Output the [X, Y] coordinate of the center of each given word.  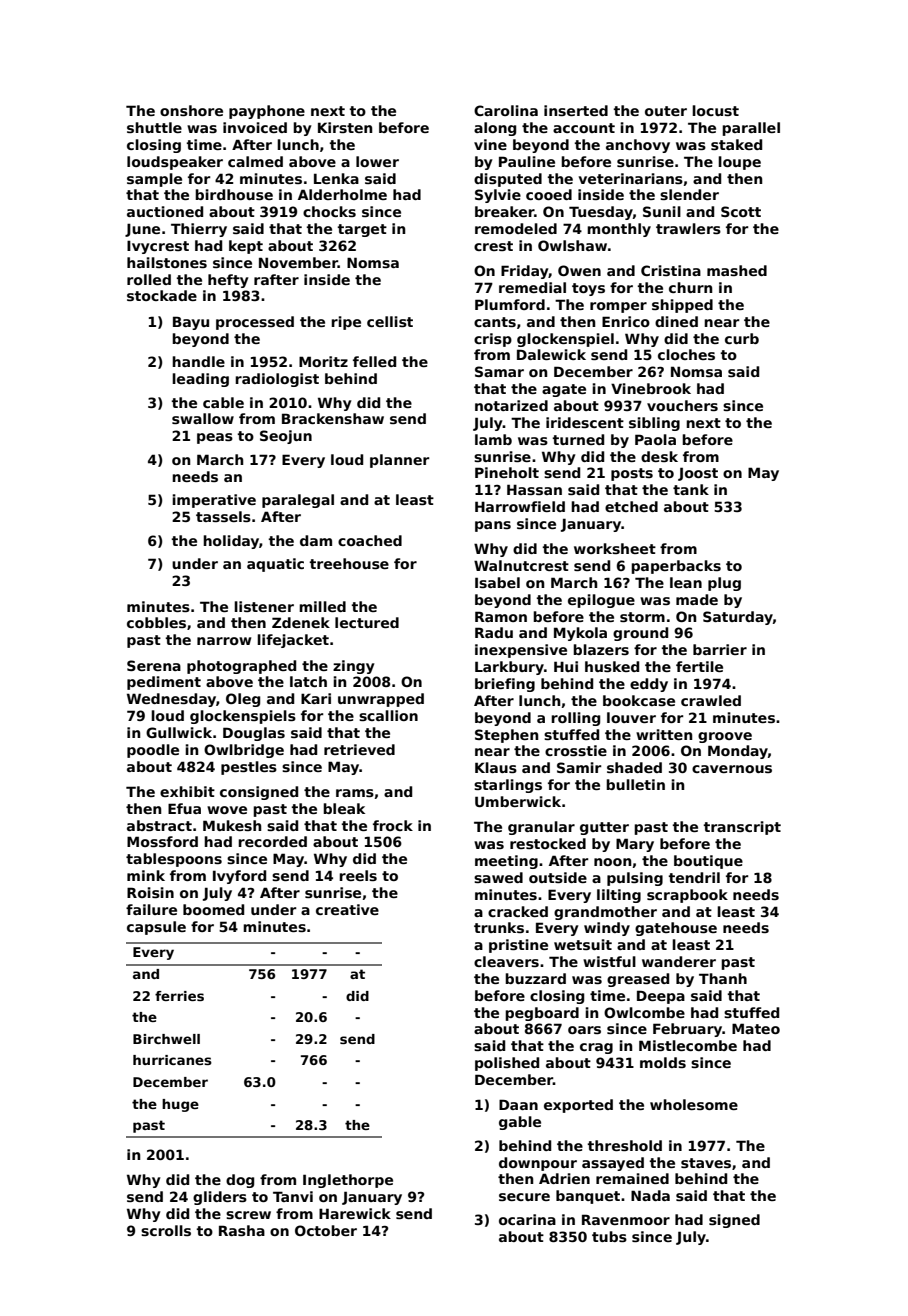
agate [564, 390]
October [326, 1230]
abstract [159, 825]
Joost [698, 474]
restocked [548, 843]
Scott [741, 211]
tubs [609, 1236]
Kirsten [345, 127]
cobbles [156, 622]
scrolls [166, 1230]
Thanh [723, 978]
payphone [267, 112]
